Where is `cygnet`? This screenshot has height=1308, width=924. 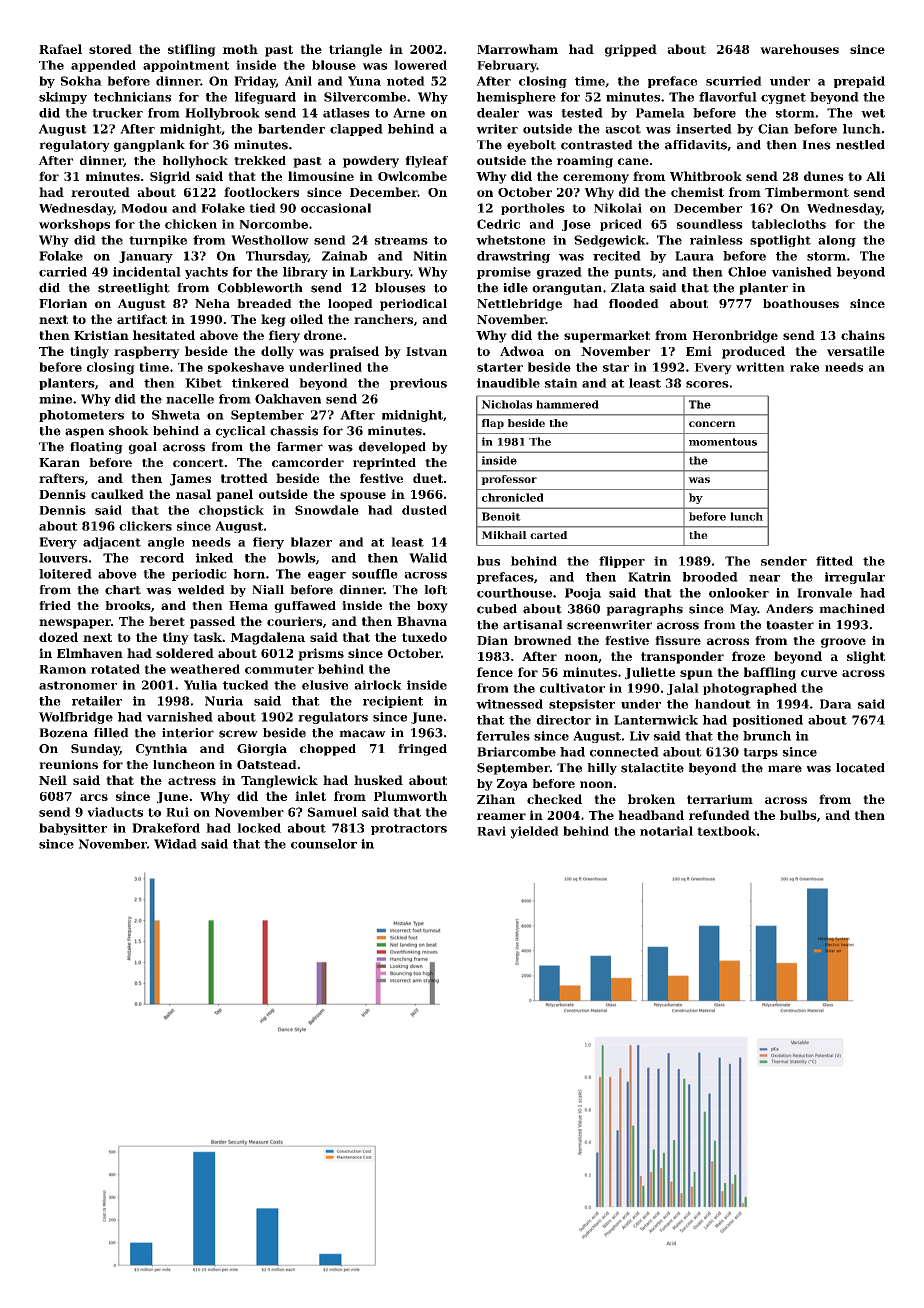 cygnet is located at coordinates (783, 98).
